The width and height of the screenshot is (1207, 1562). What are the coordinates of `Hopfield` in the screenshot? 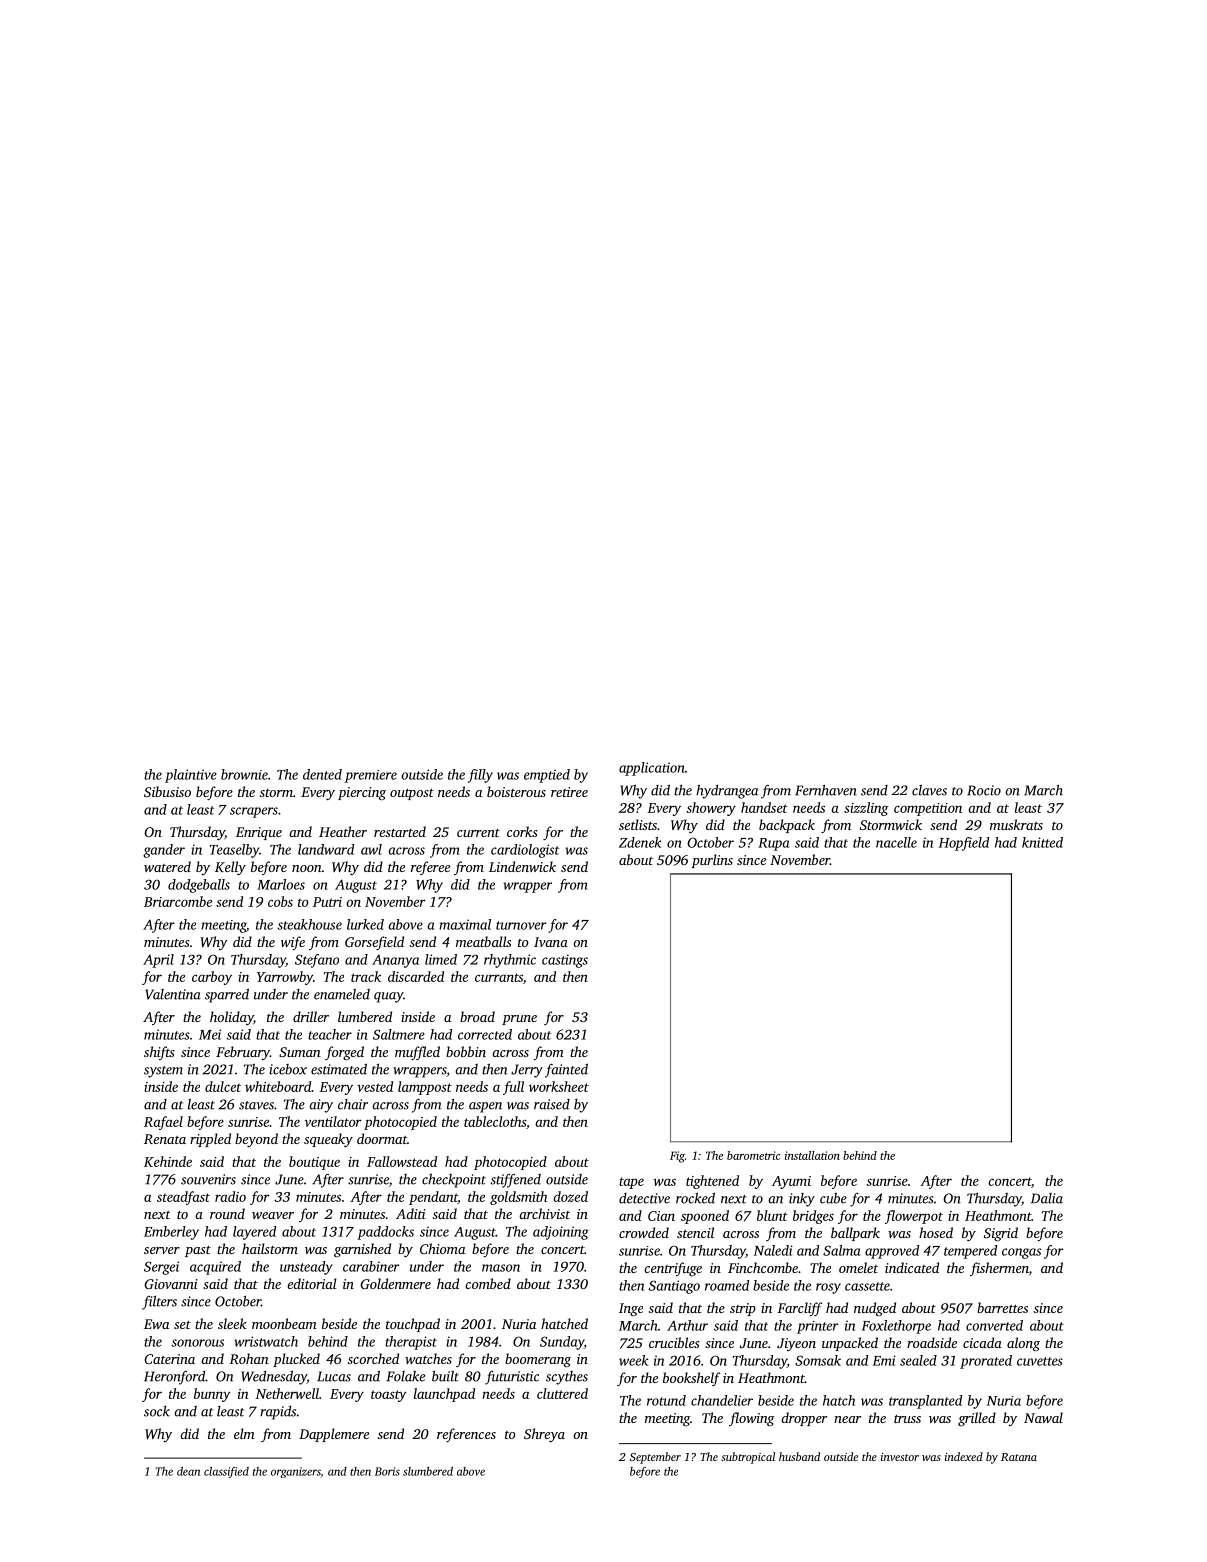 It's located at (964, 844).
